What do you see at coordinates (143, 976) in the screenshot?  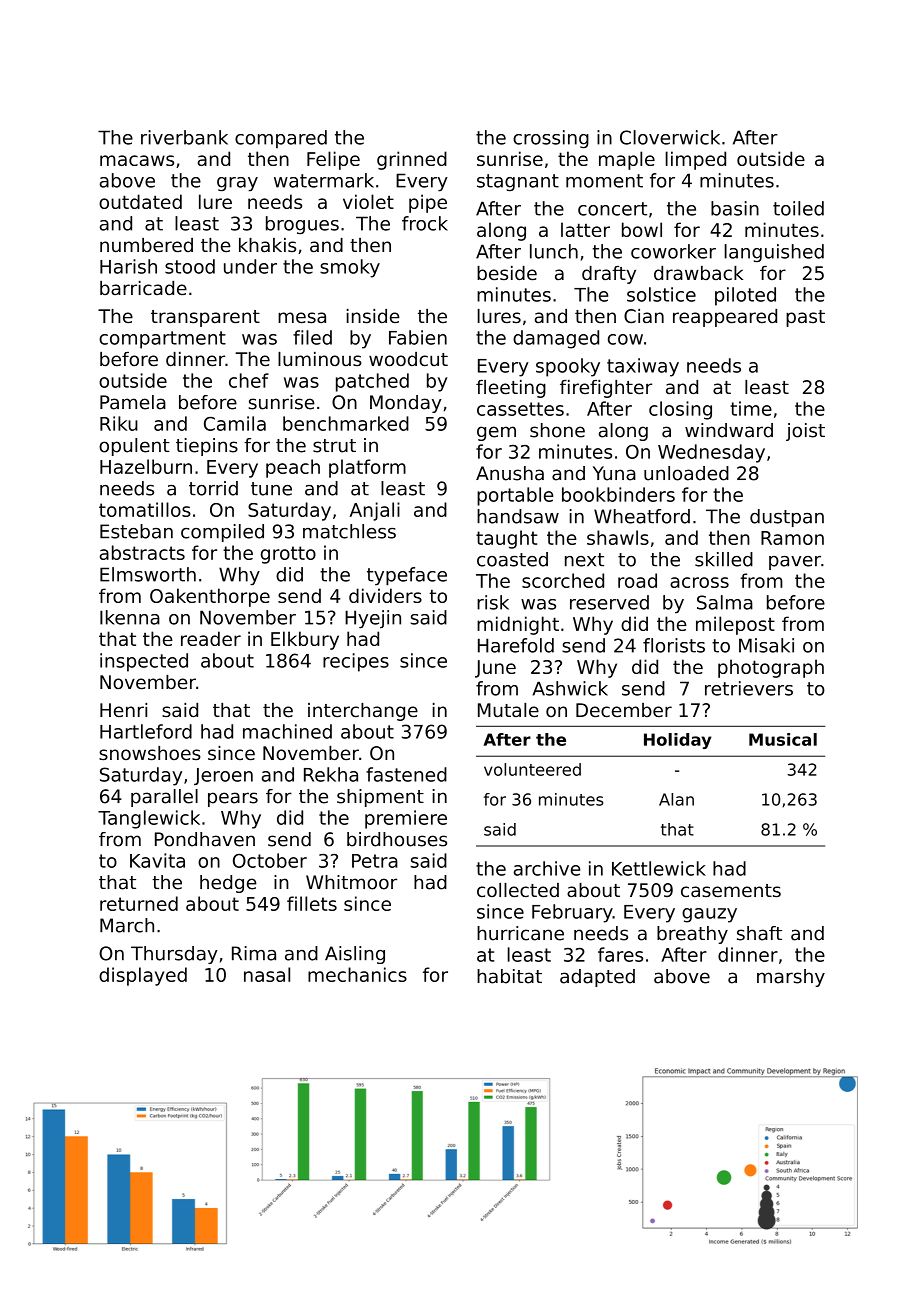 I see `displayed` at bounding box center [143, 976].
